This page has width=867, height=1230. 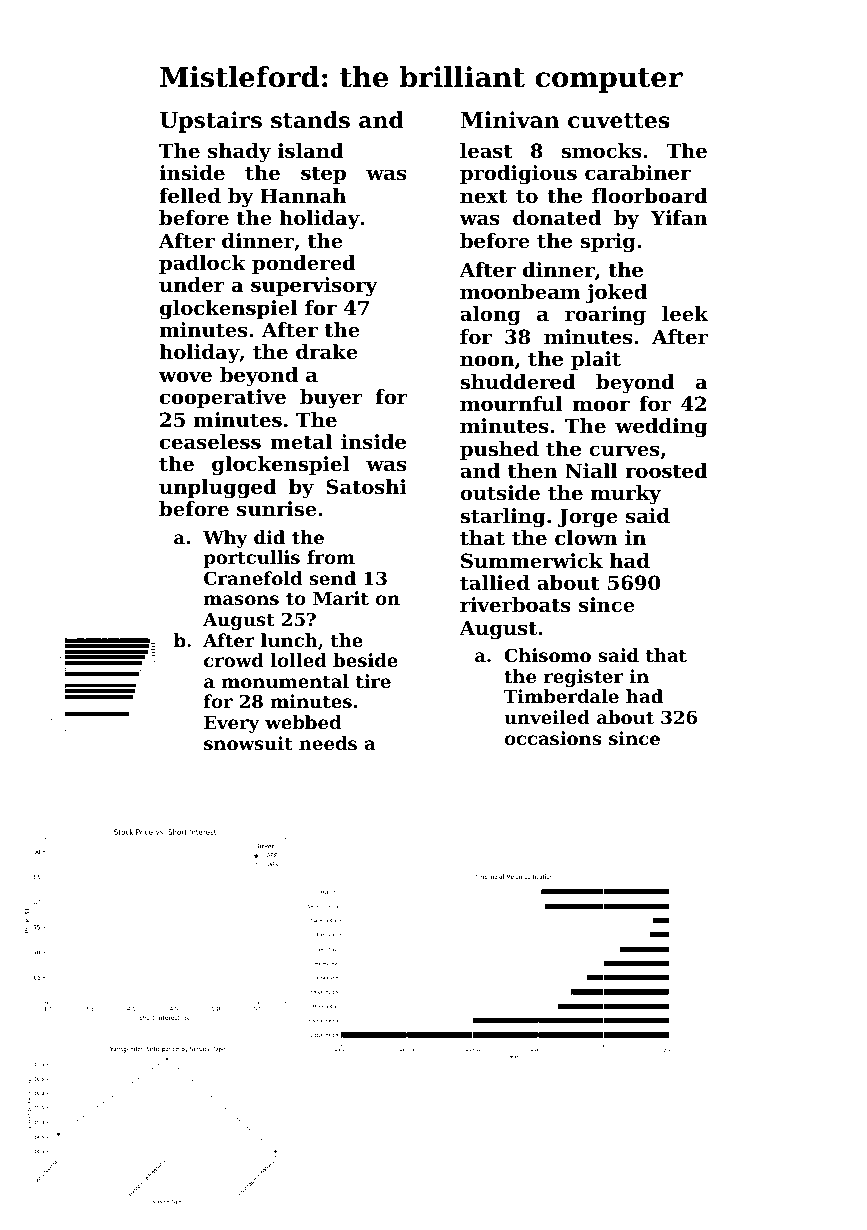 What do you see at coordinates (310, 120) in the page?
I see `stands` at bounding box center [310, 120].
